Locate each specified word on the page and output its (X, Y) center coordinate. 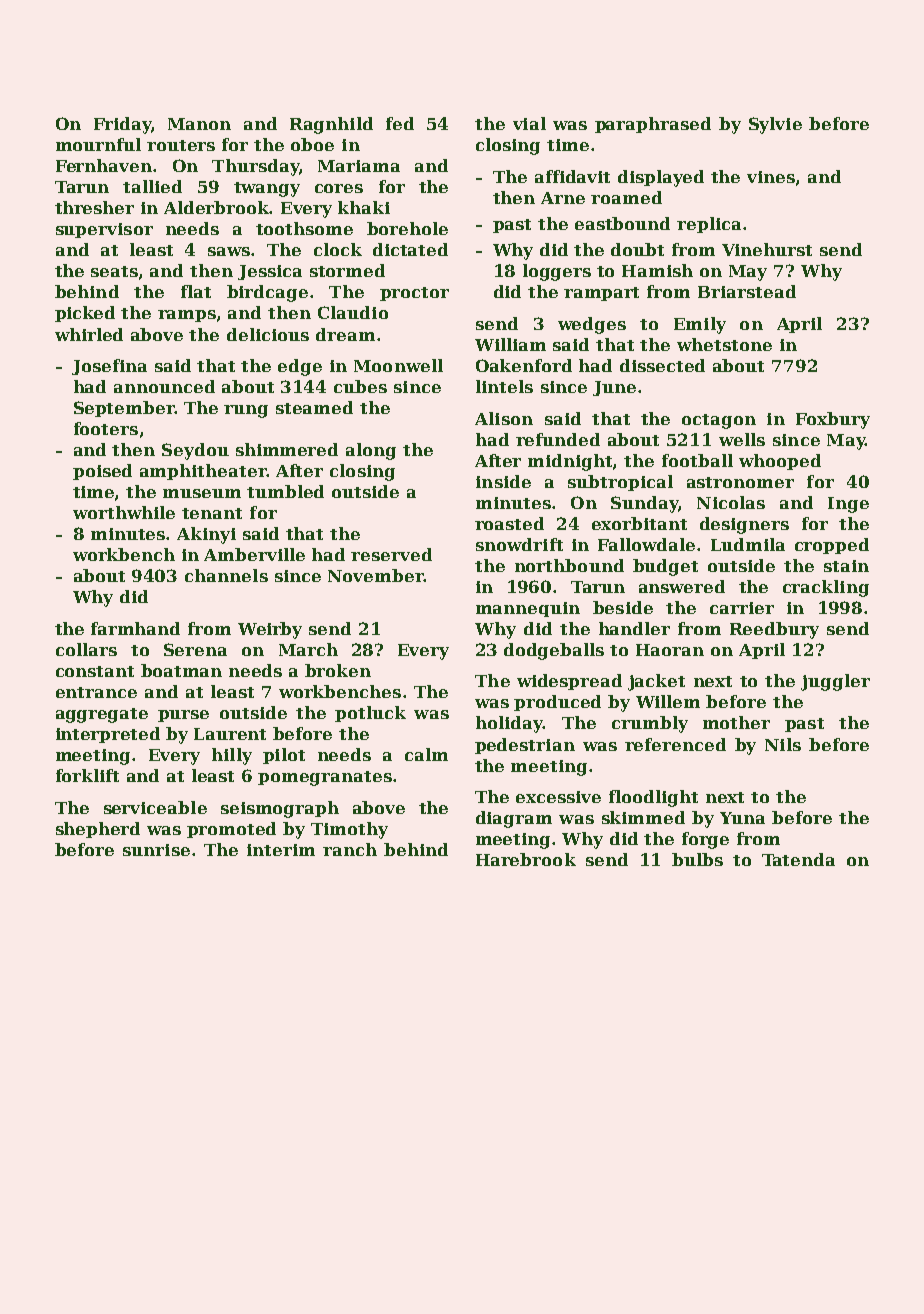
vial (529, 123)
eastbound (622, 223)
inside (503, 481)
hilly (232, 756)
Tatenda (798, 859)
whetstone (724, 344)
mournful (98, 144)
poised (102, 472)
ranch (350, 849)
